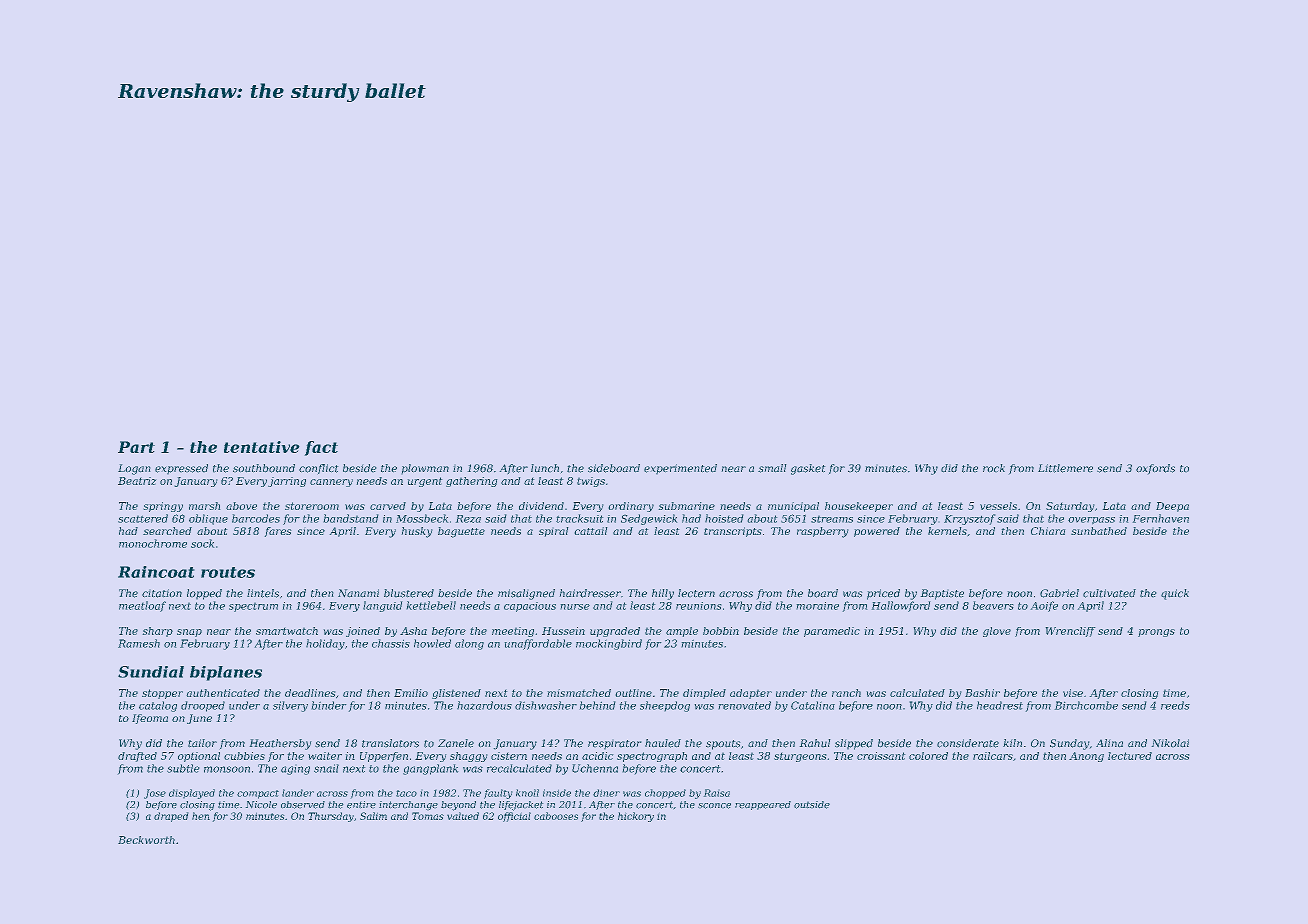 This screenshot has width=1308, height=924. What do you see at coordinates (1155, 469) in the screenshot?
I see `oxfords` at bounding box center [1155, 469].
